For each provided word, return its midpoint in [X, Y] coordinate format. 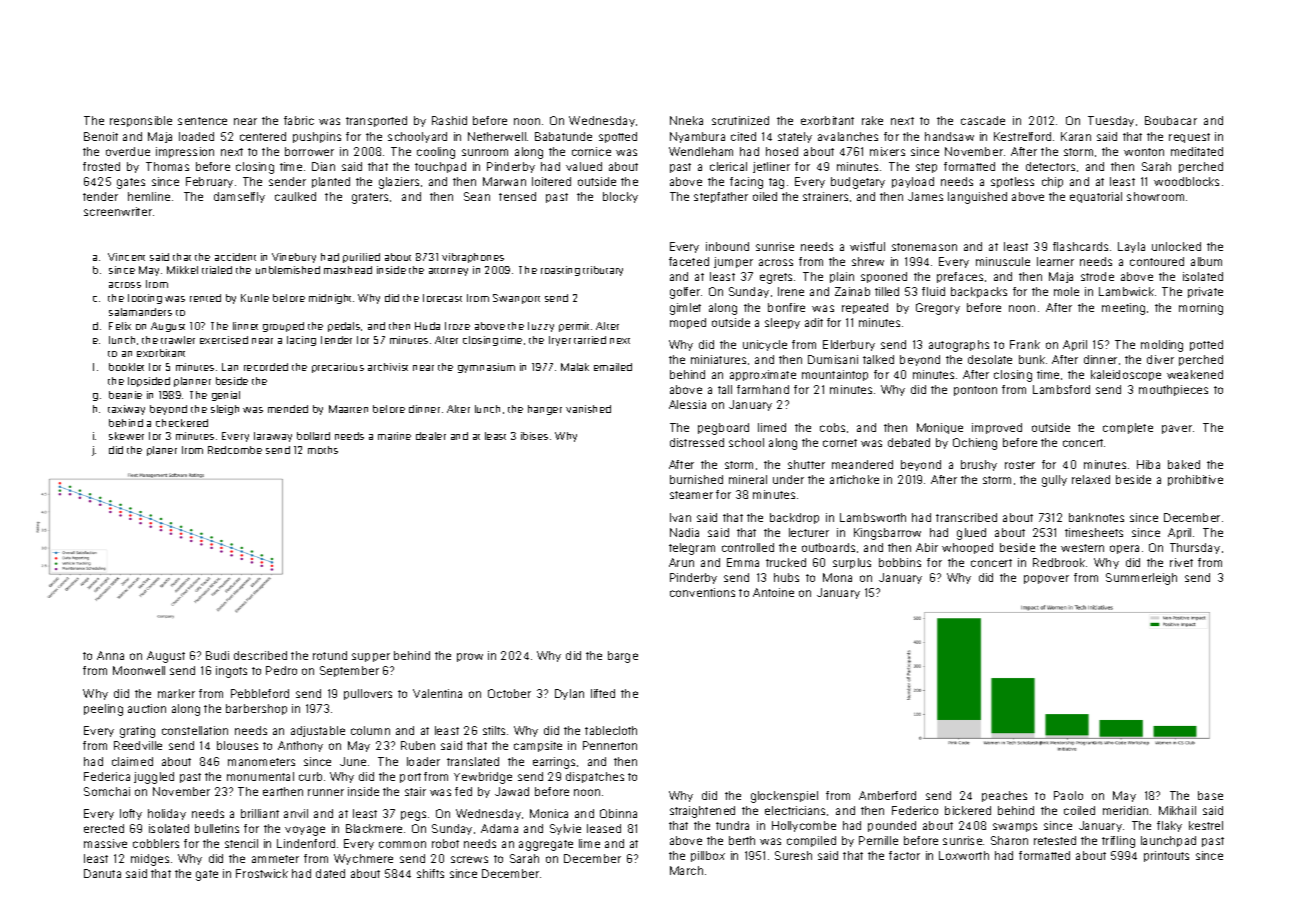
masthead [348, 270]
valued [584, 166]
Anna [110, 655]
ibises [534, 436]
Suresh [793, 855]
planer [162, 451]
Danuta [102, 873]
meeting [1123, 309]
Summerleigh [1141, 579]
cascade [983, 120]
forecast [442, 298]
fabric [299, 120]
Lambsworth [873, 517]
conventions [702, 592]
